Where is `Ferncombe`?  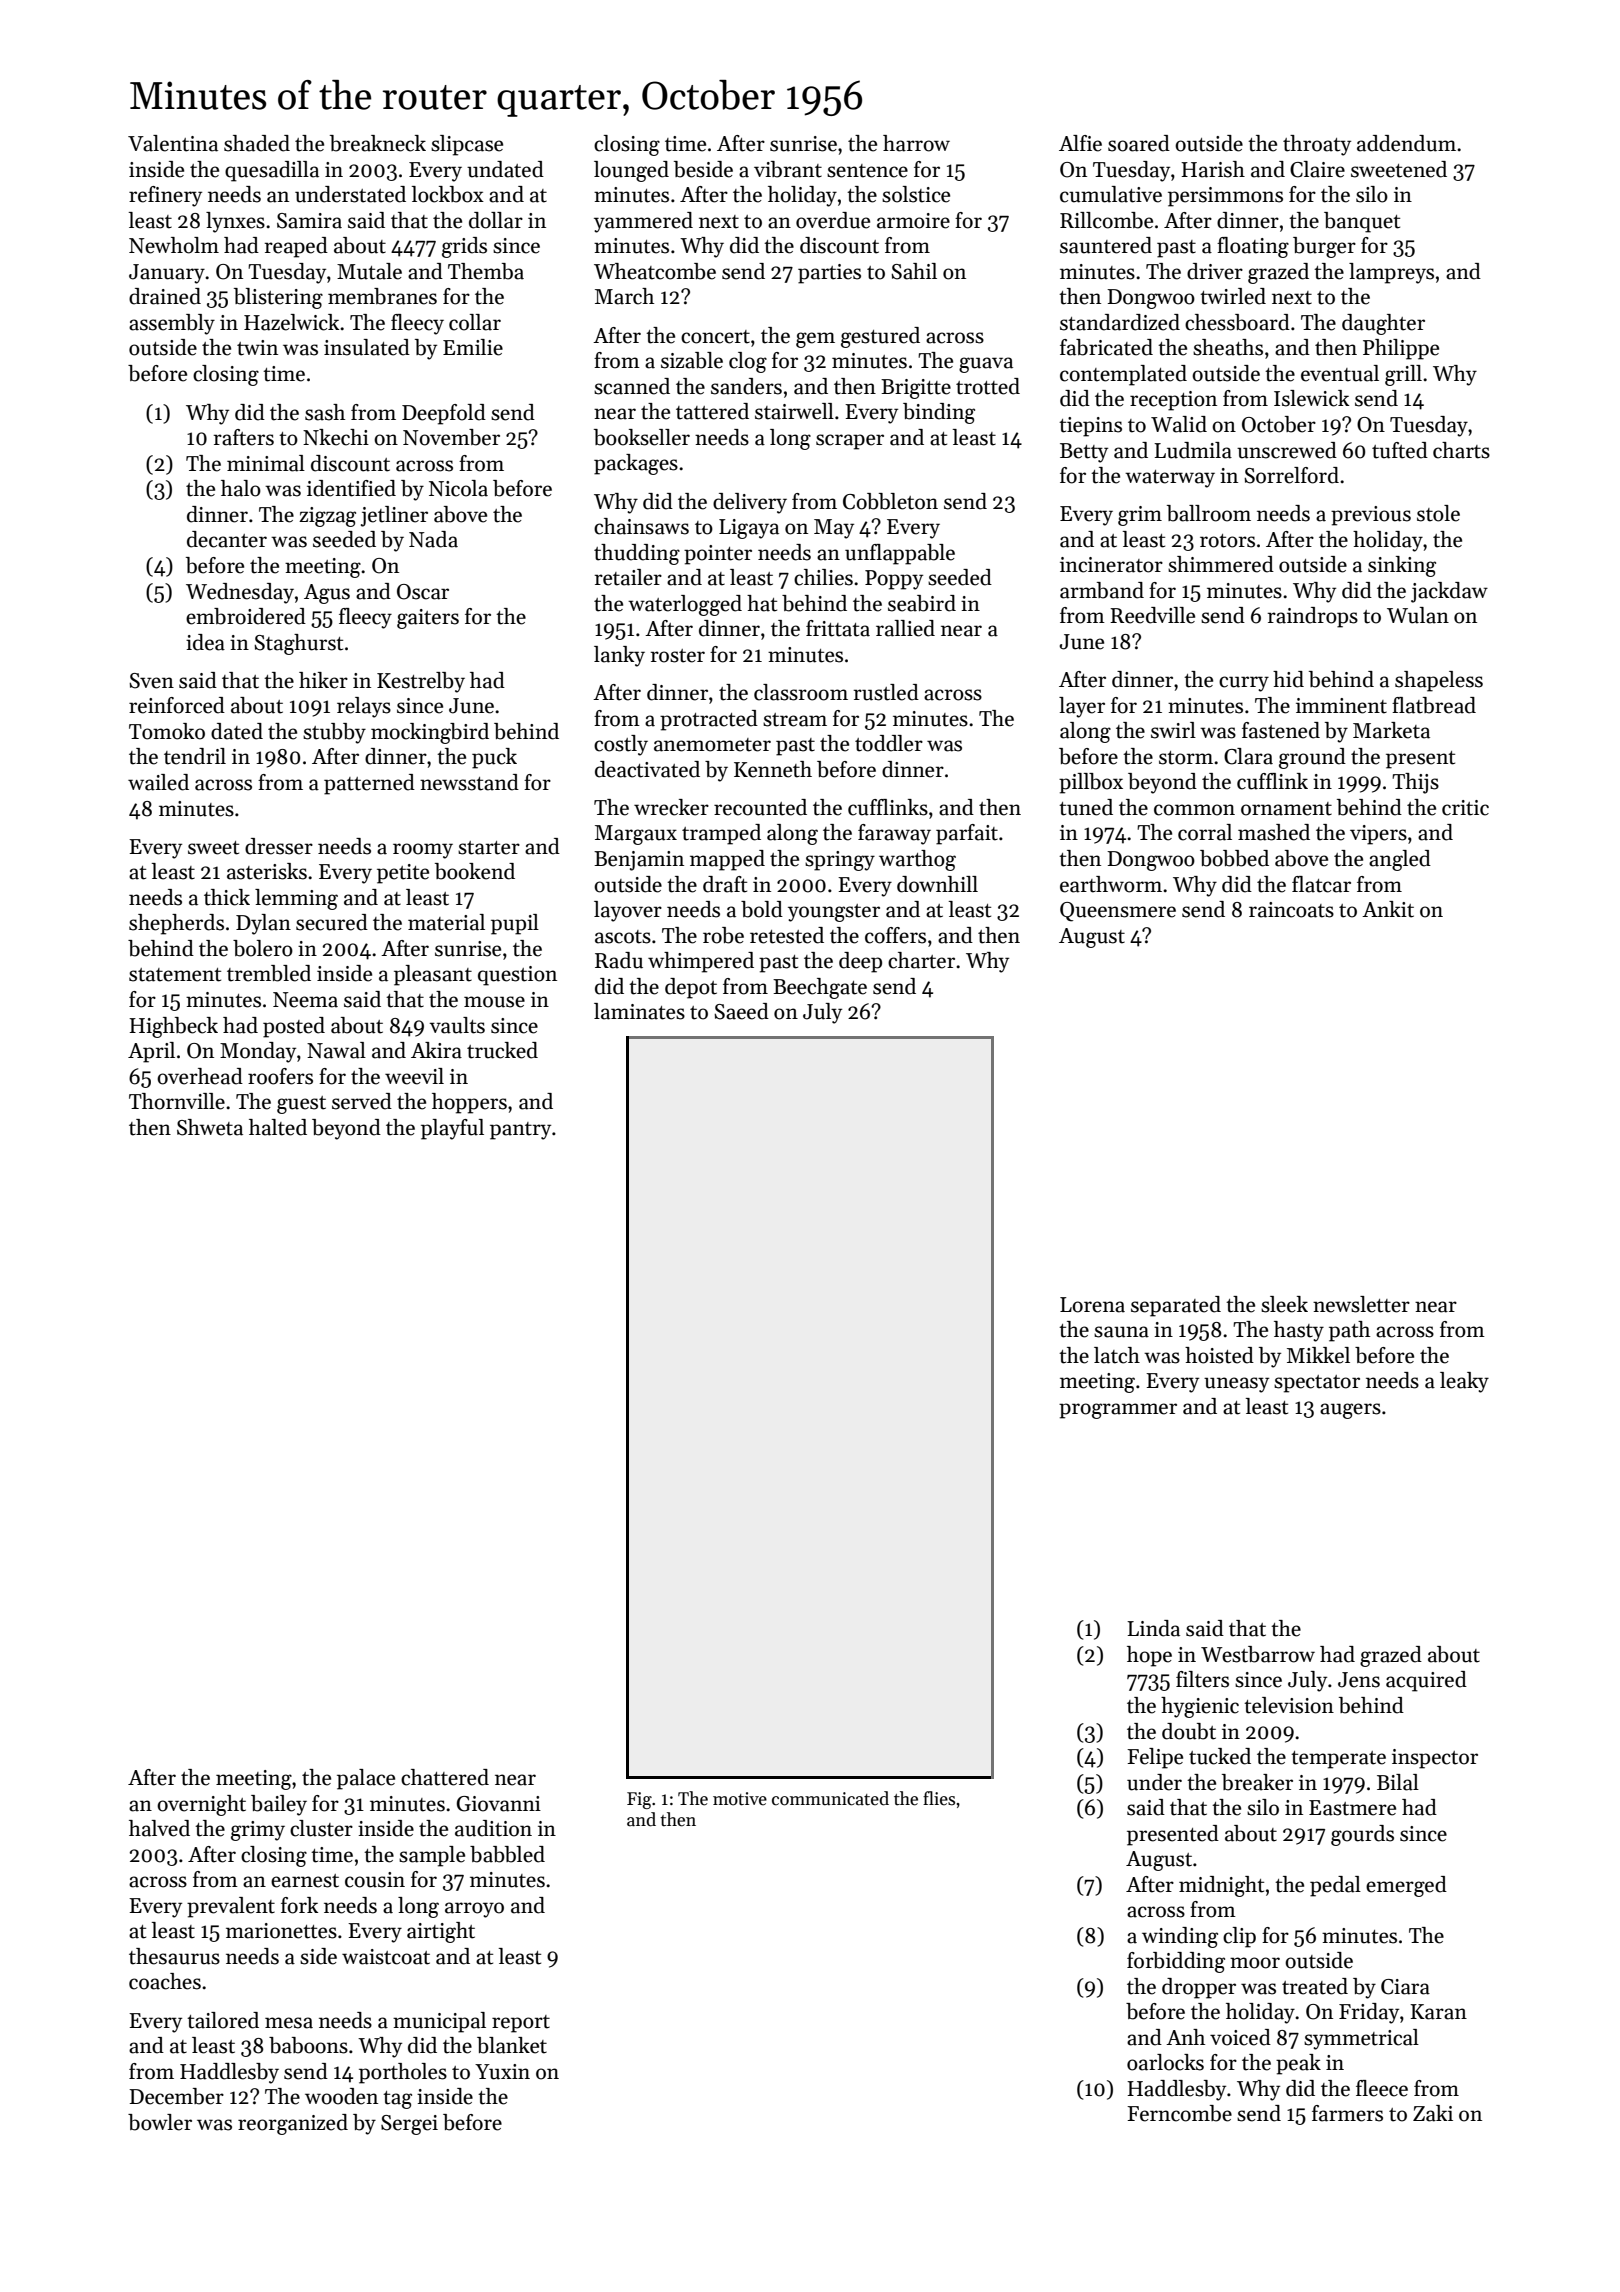 Ferncombe is located at coordinates (1179, 2113).
